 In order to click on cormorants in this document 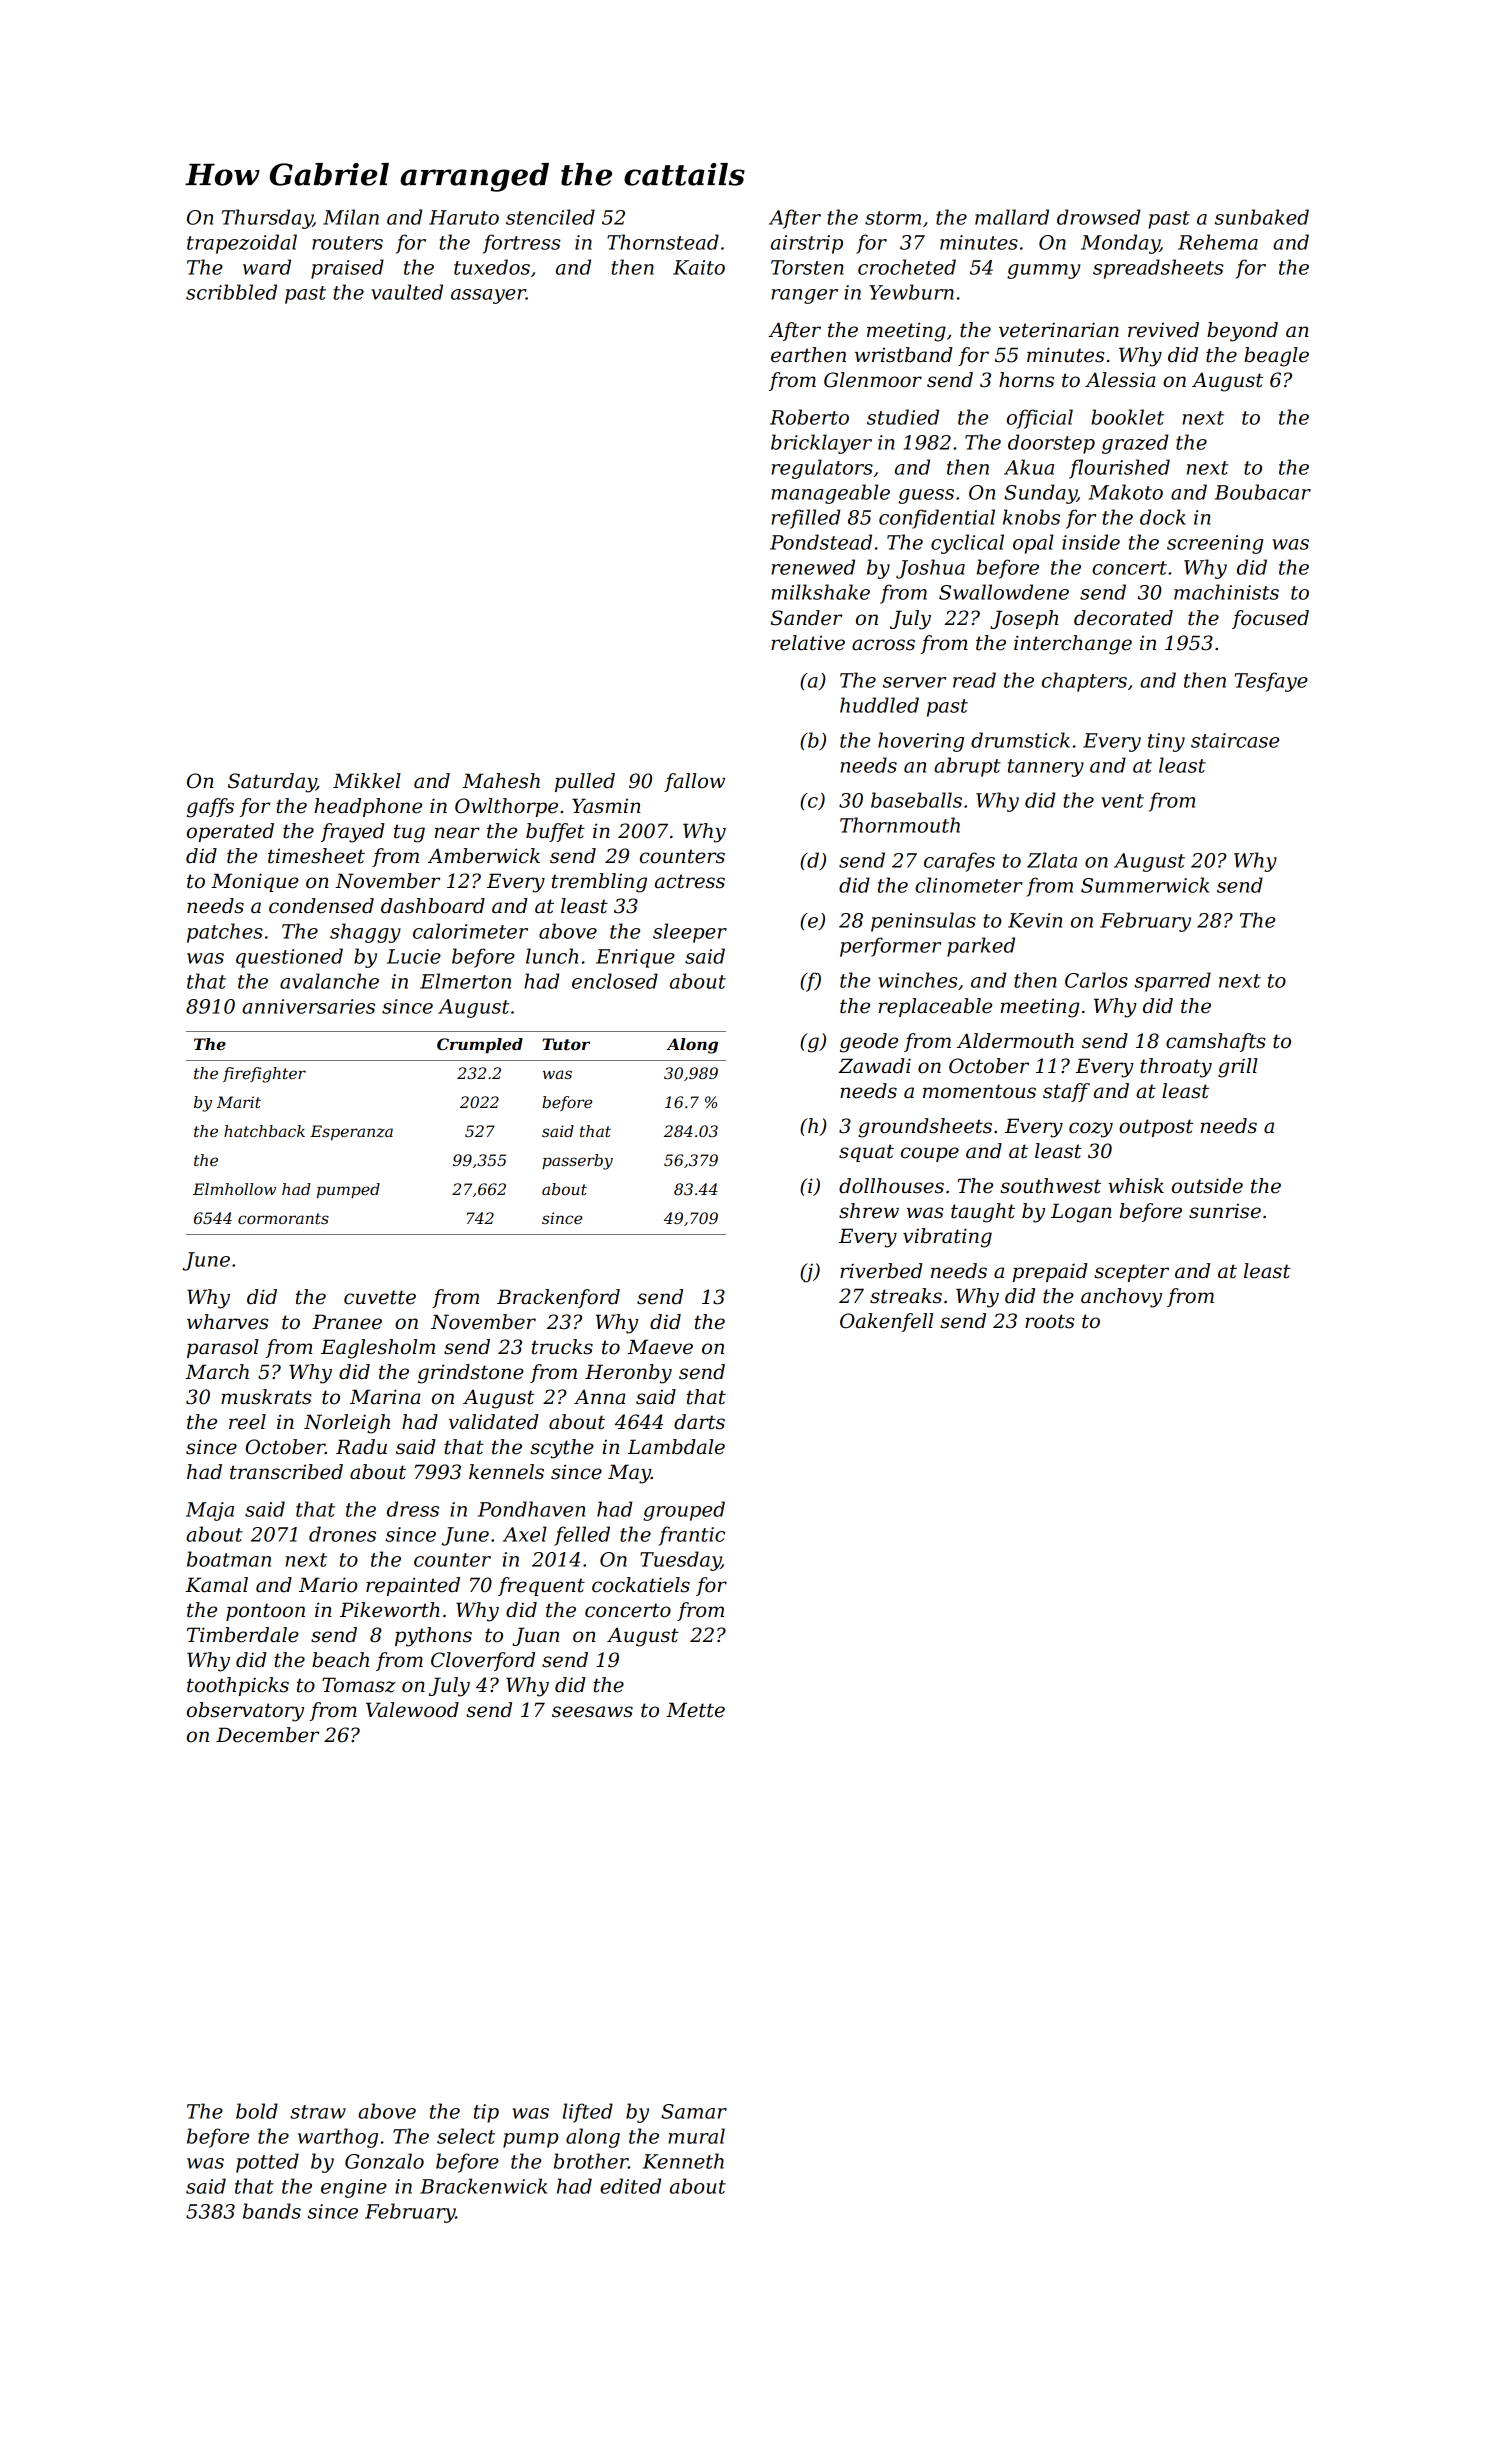, I will do `click(283, 1218)`.
